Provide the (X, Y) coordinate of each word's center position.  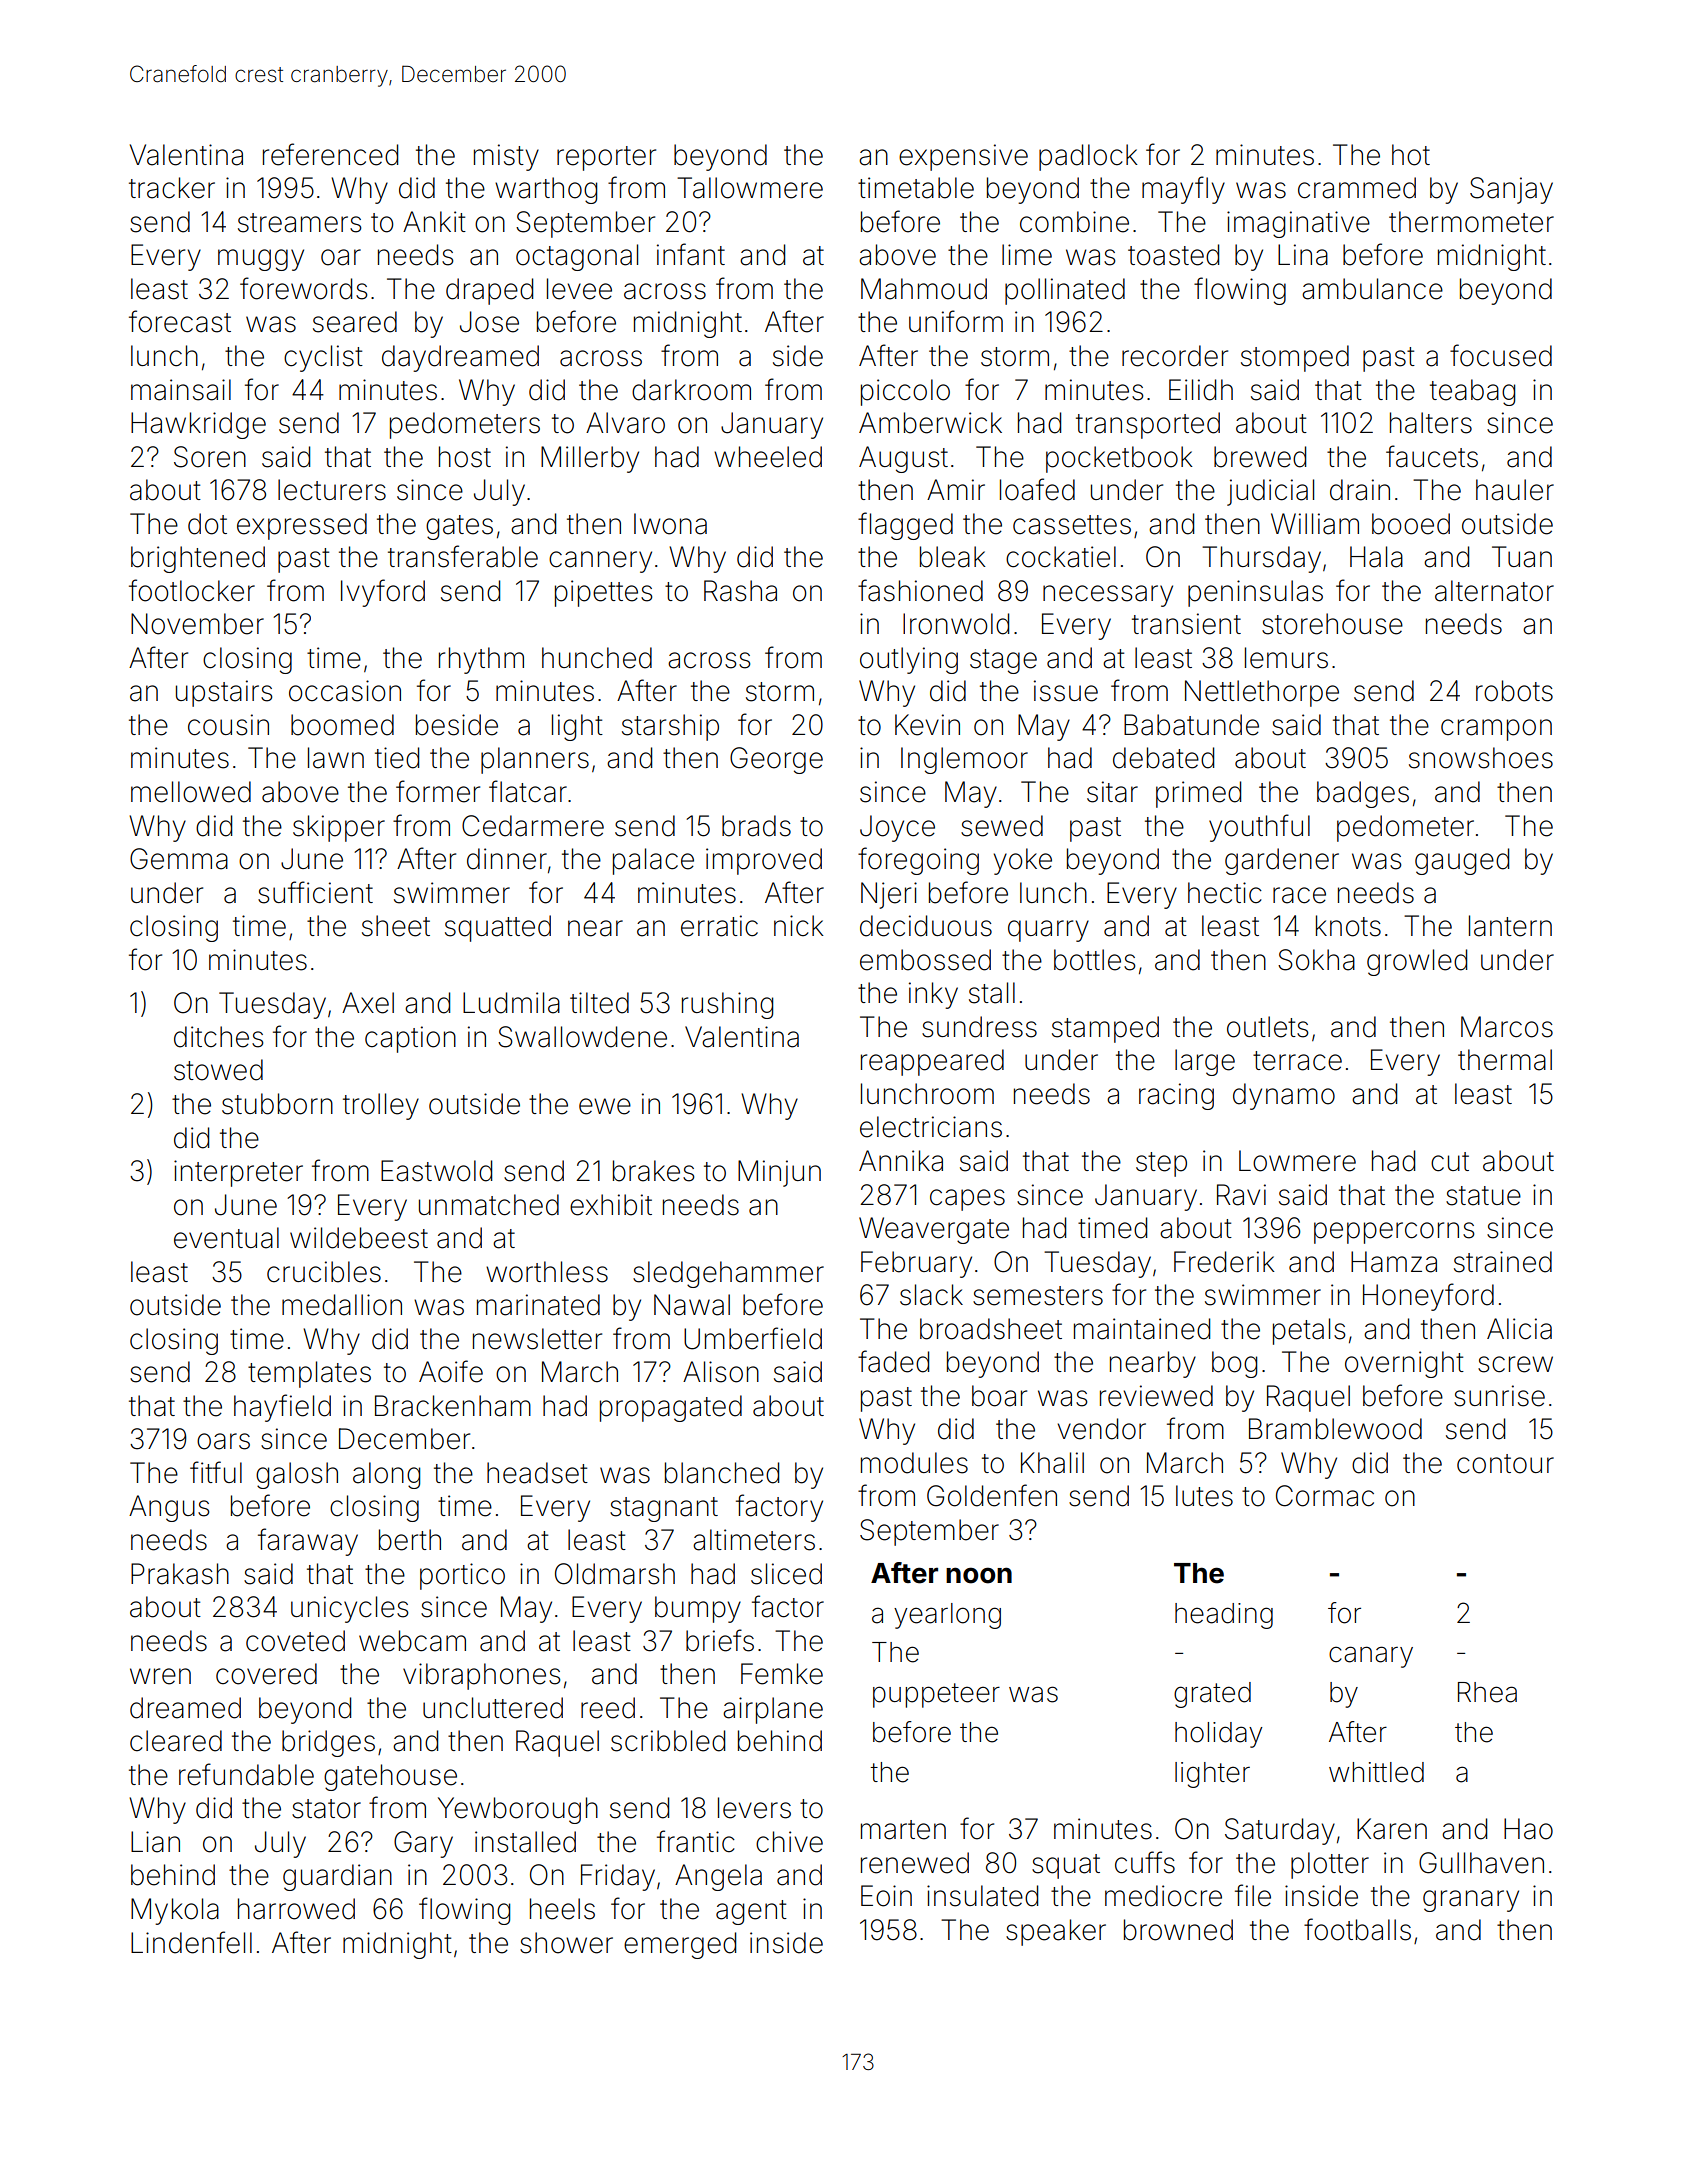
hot (1411, 155)
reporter (606, 158)
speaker (1056, 1932)
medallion (342, 1305)
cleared (176, 1741)
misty (506, 157)
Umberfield (753, 1338)
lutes (1204, 1496)
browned (1178, 1930)
